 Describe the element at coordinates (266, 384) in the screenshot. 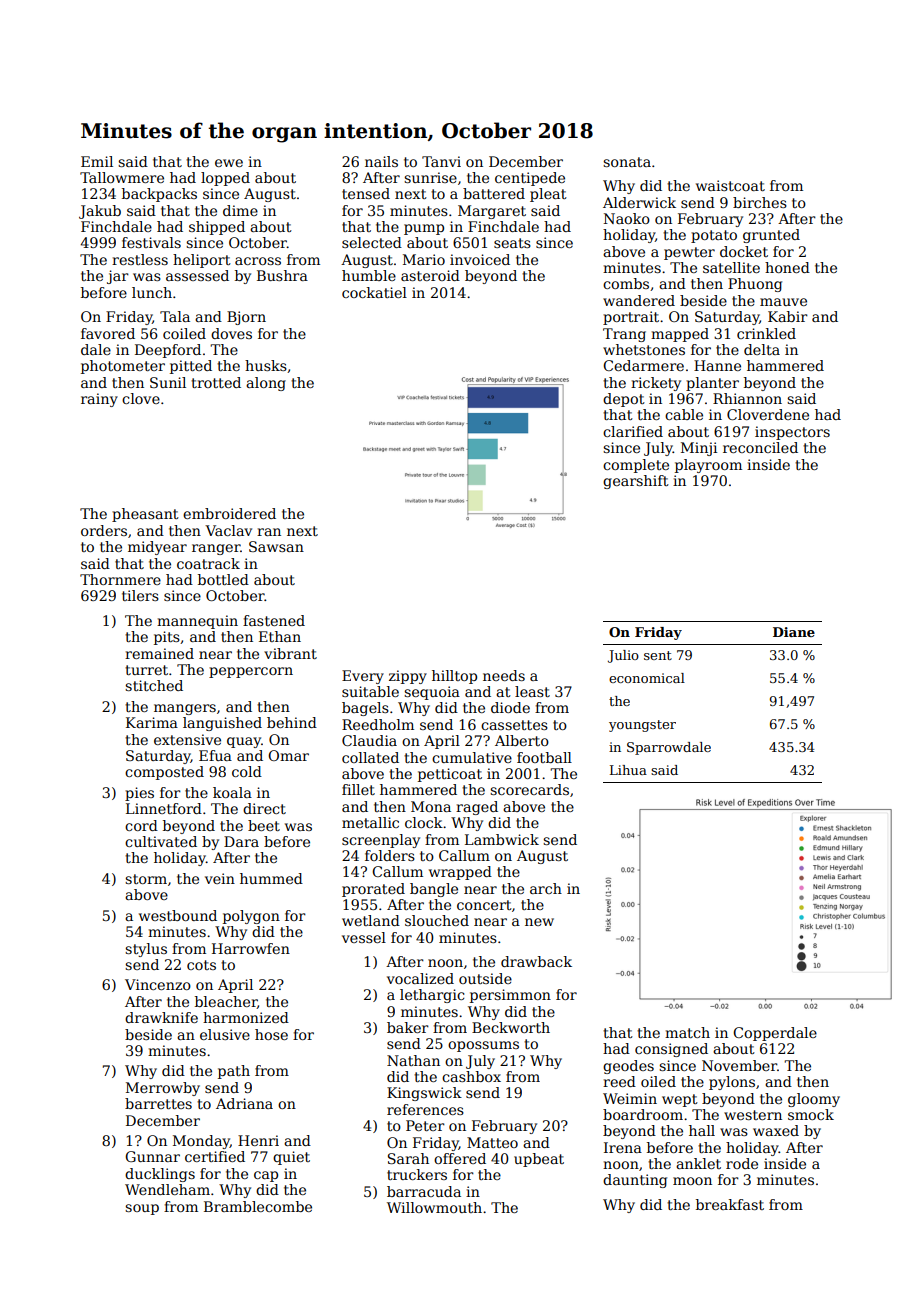

I see `along` at that location.
